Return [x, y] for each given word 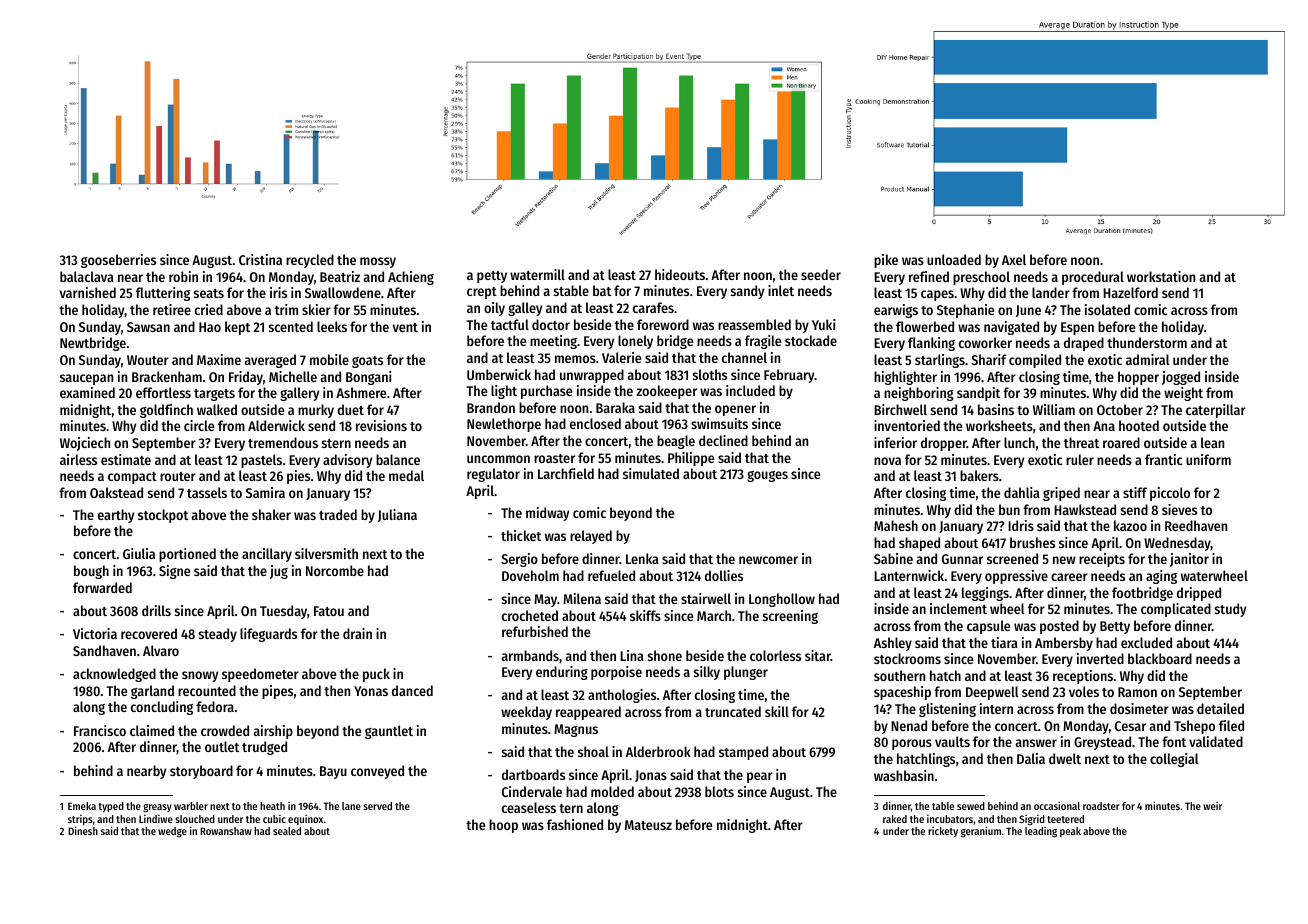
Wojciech [85, 444]
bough [91, 572]
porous [912, 744]
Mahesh [896, 525]
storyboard [201, 772]
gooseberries [118, 261]
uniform [1208, 459]
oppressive [1016, 577]
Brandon [491, 407]
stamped [743, 753]
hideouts [680, 274]
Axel [1014, 259]
